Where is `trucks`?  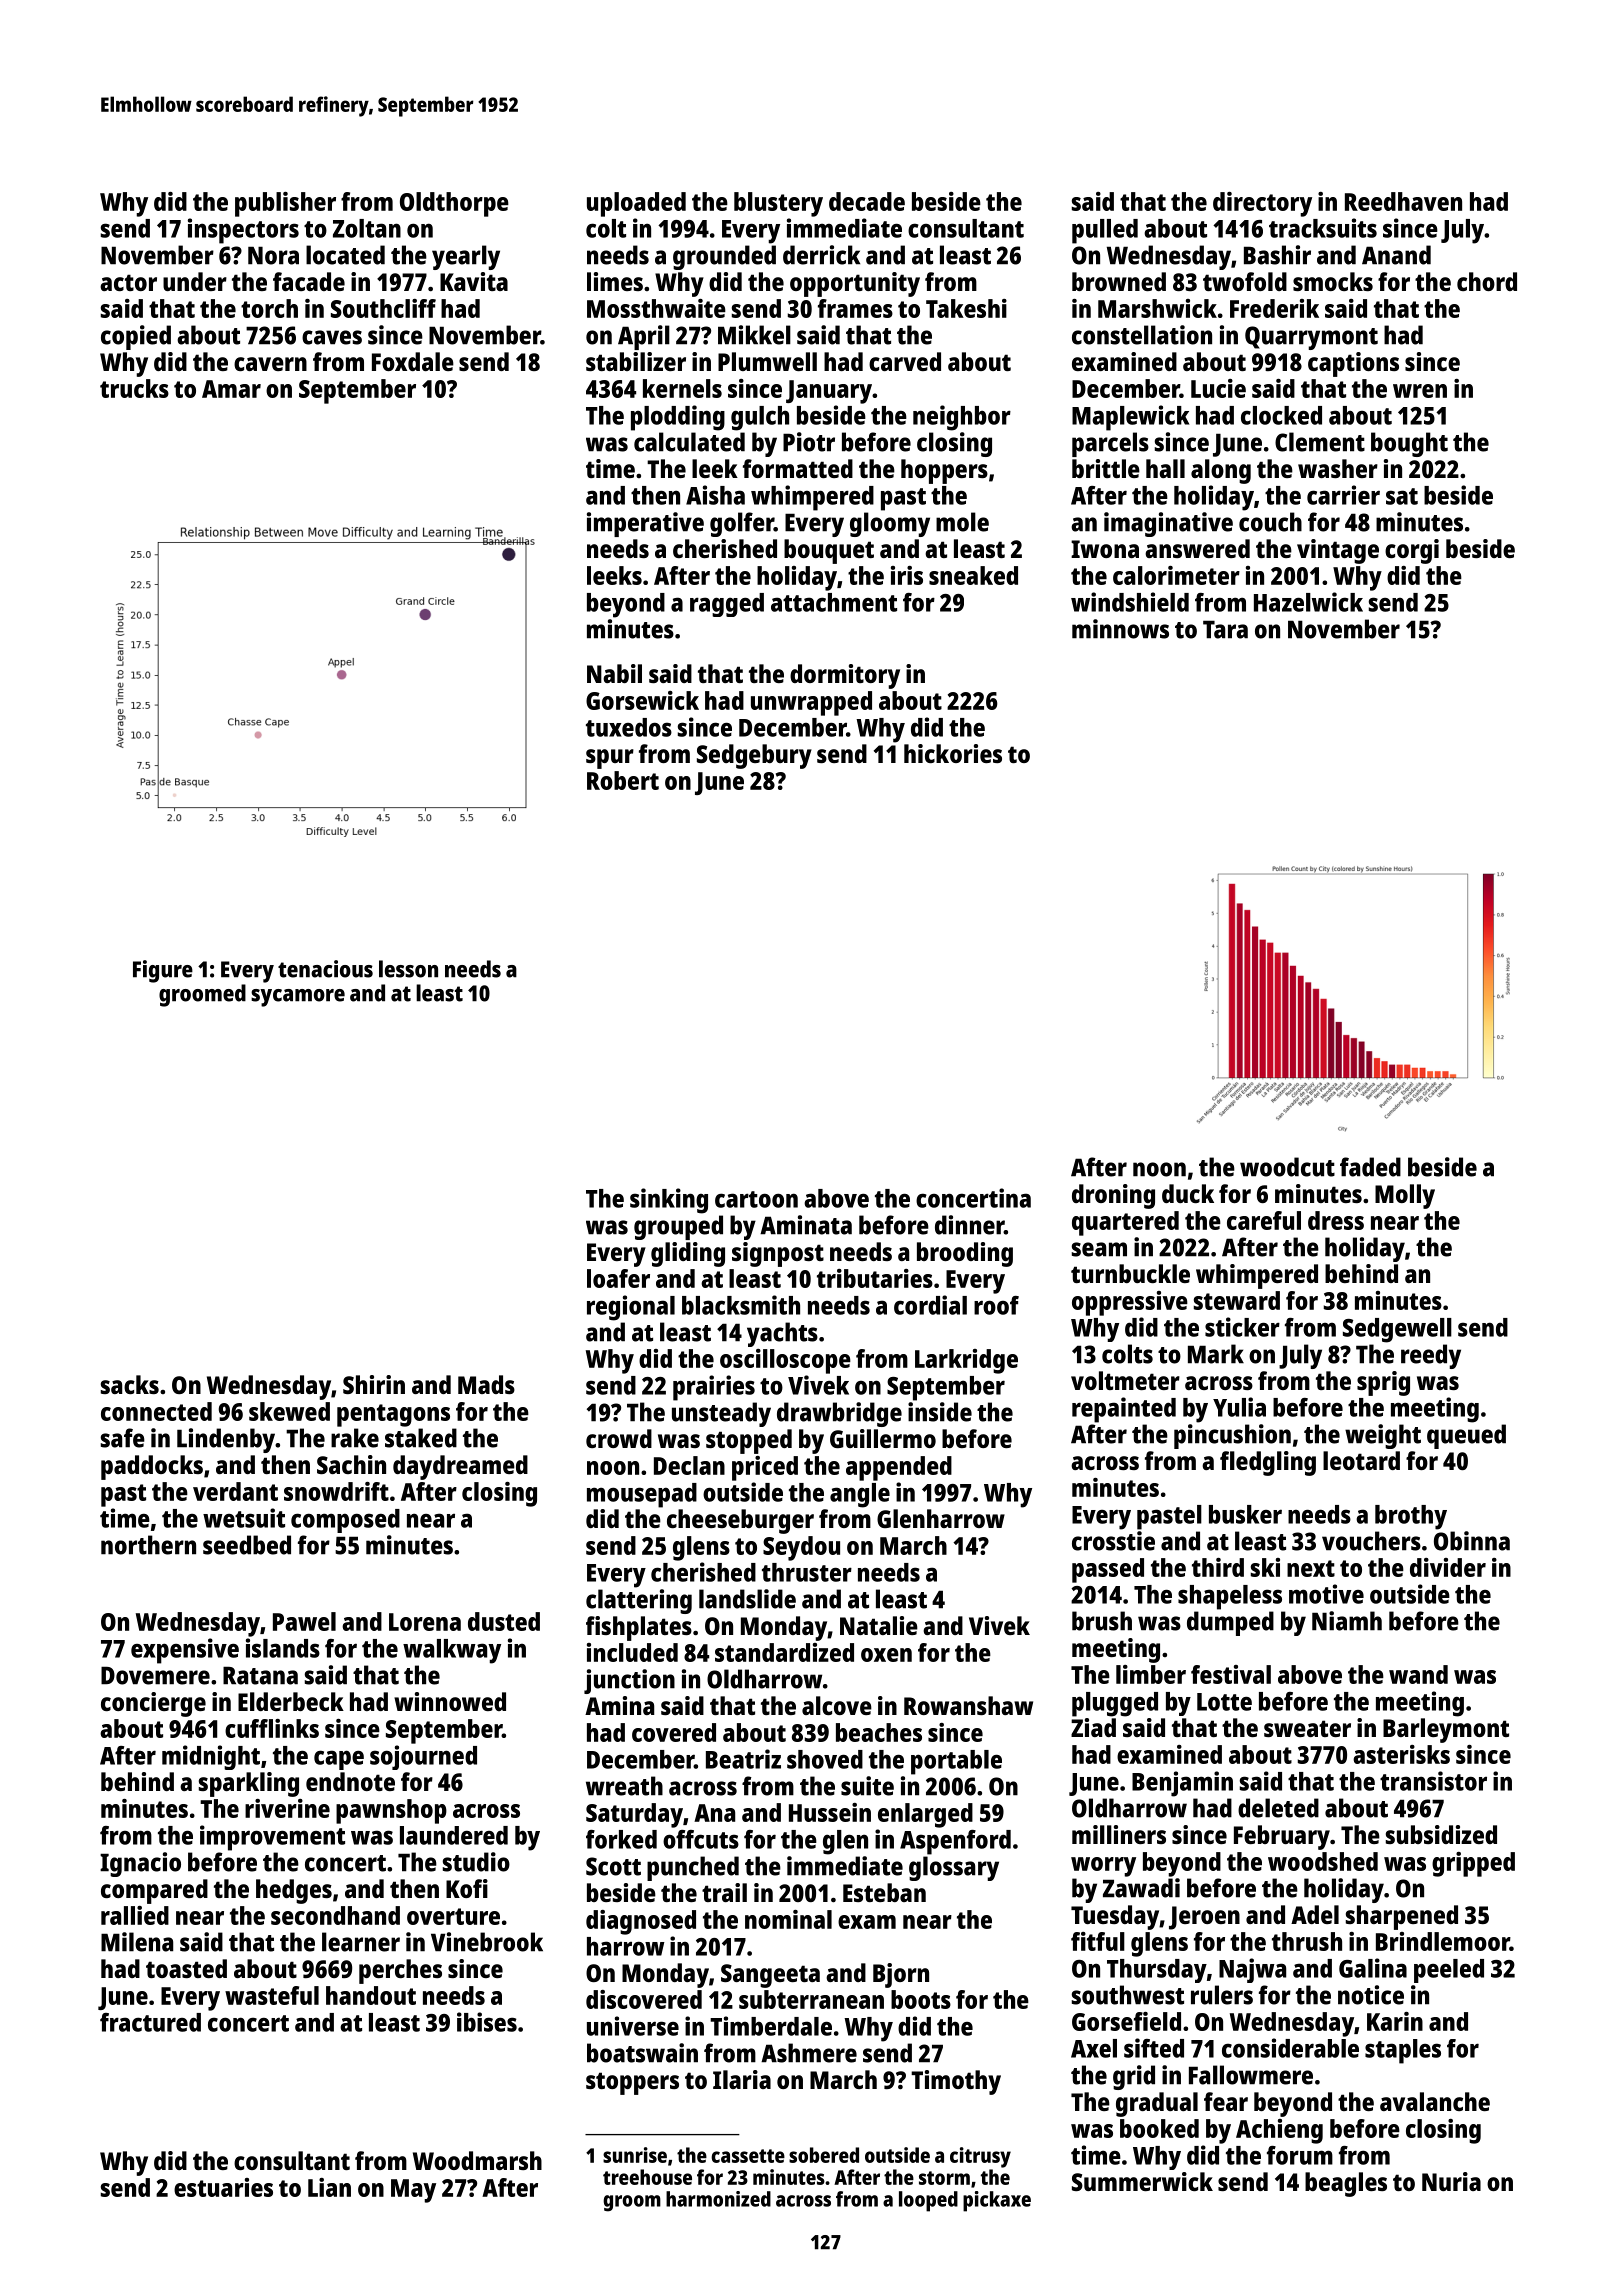 trucks is located at coordinates (134, 388).
